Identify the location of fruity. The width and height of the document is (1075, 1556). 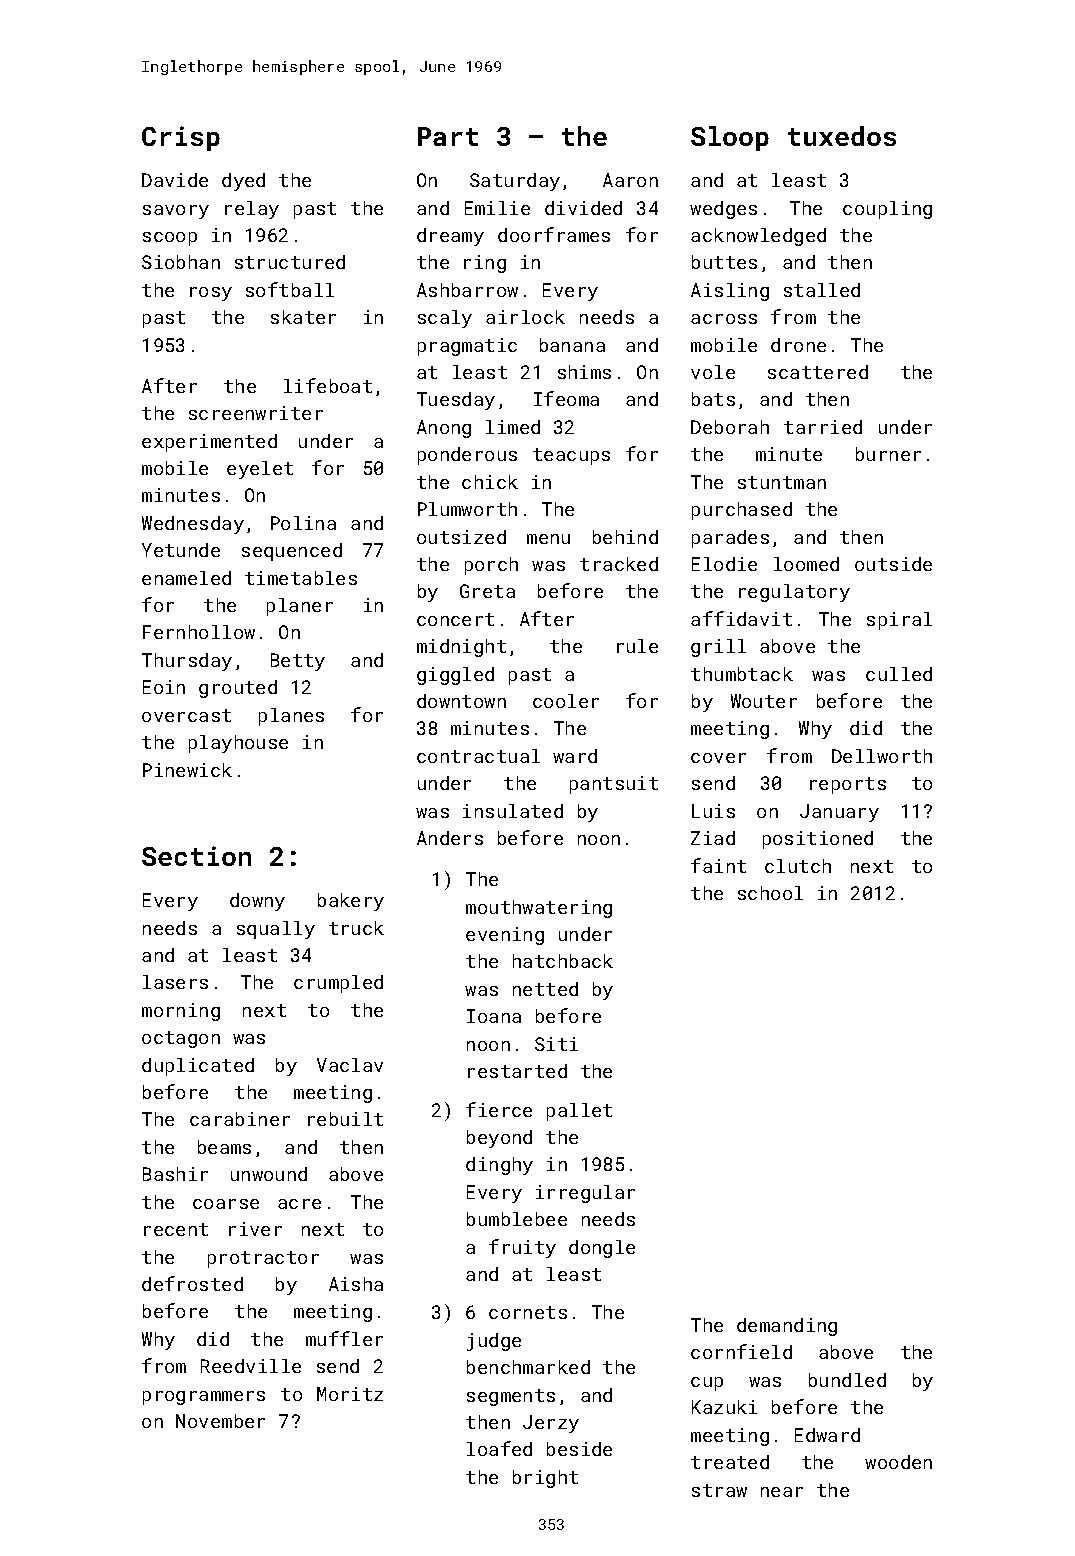
(522, 1248).
